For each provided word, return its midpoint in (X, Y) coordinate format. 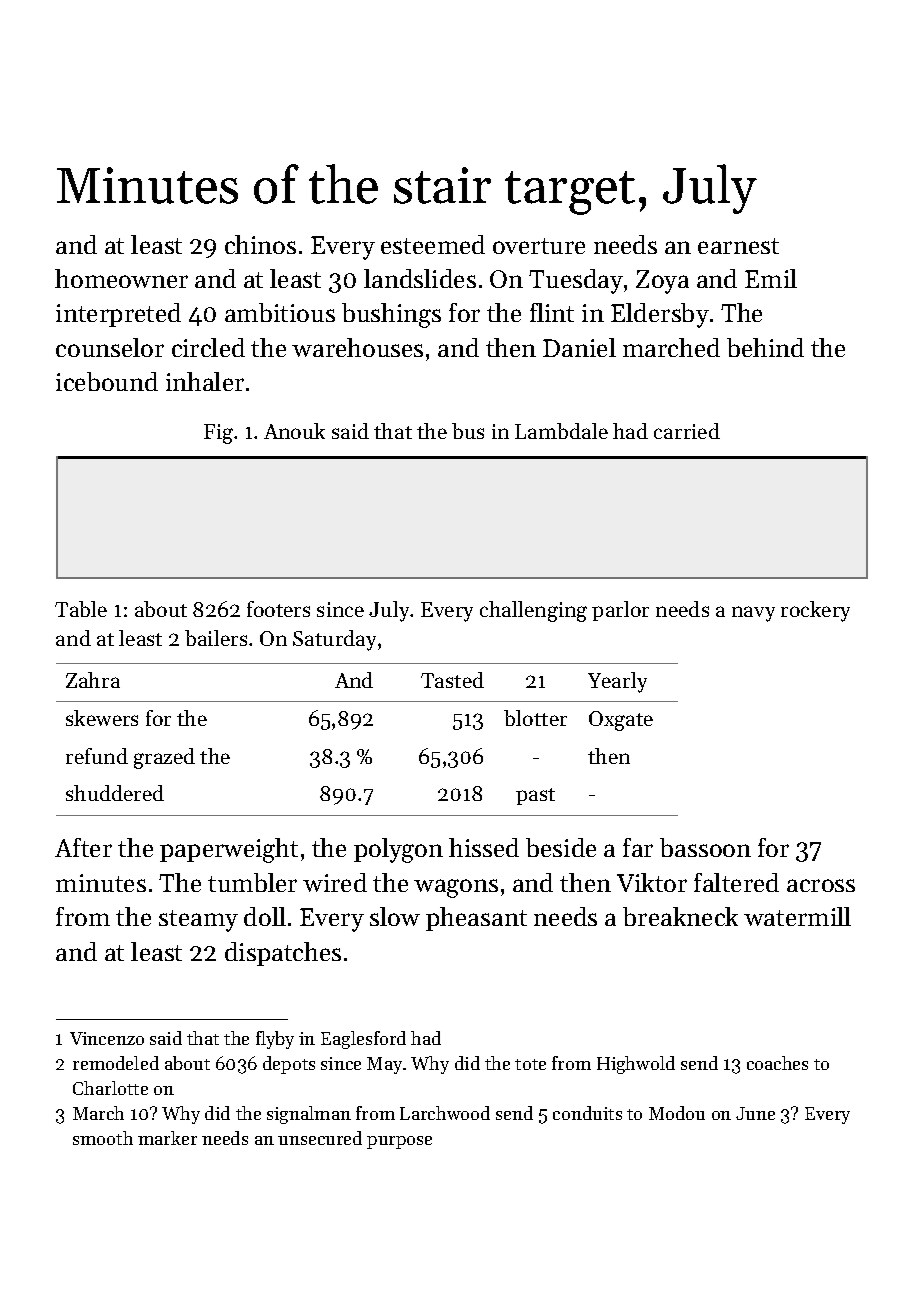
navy (753, 614)
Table (81, 609)
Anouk (294, 431)
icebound (107, 381)
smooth (103, 1138)
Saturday (334, 640)
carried (687, 431)
